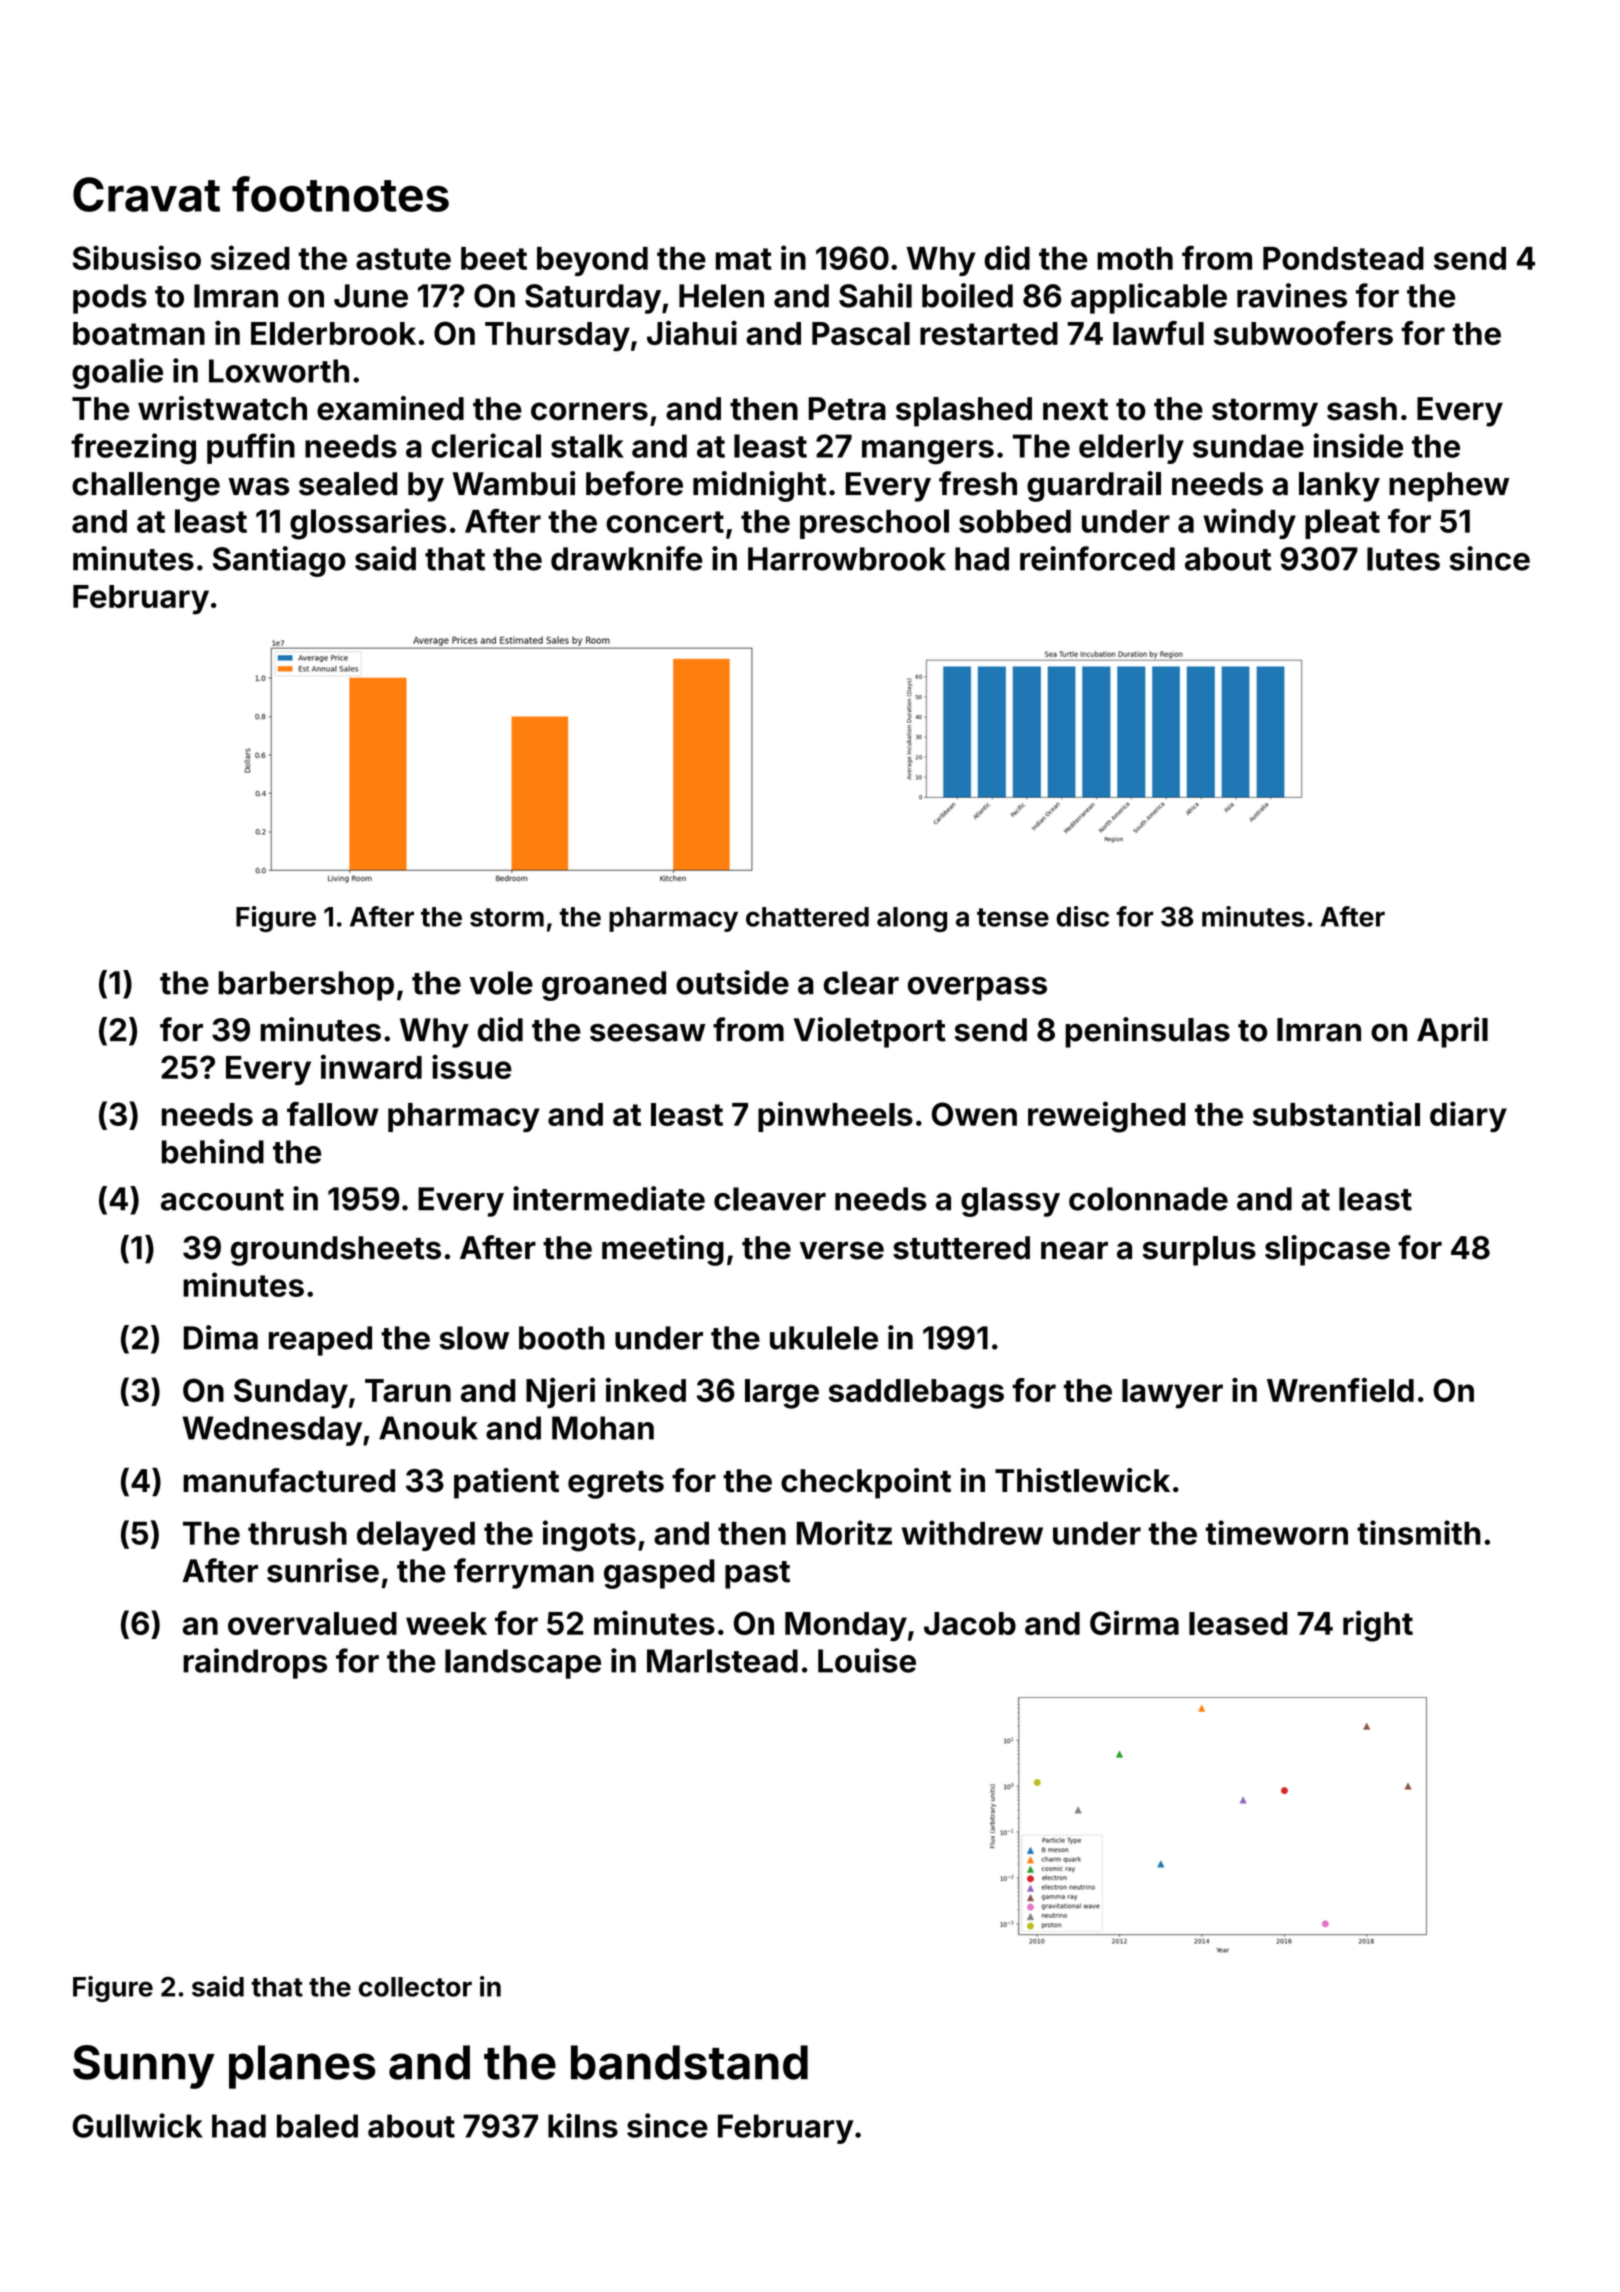 The width and height of the document is (1620, 2292). What do you see at coordinates (306, 986) in the document?
I see `barbershop` at bounding box center [306, 986].
